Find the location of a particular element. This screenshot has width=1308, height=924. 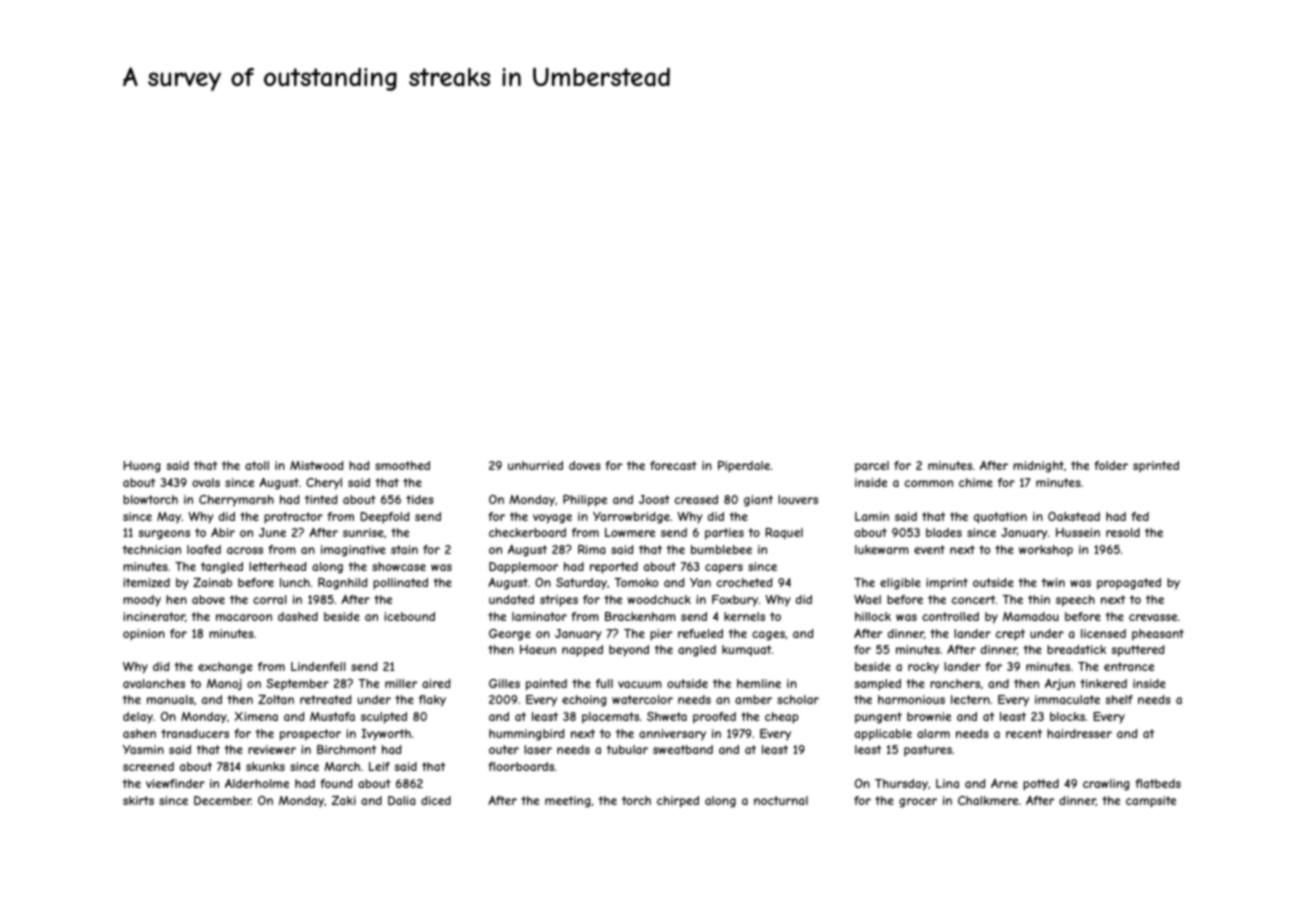

folder is located at coordinates (1111, 465).
